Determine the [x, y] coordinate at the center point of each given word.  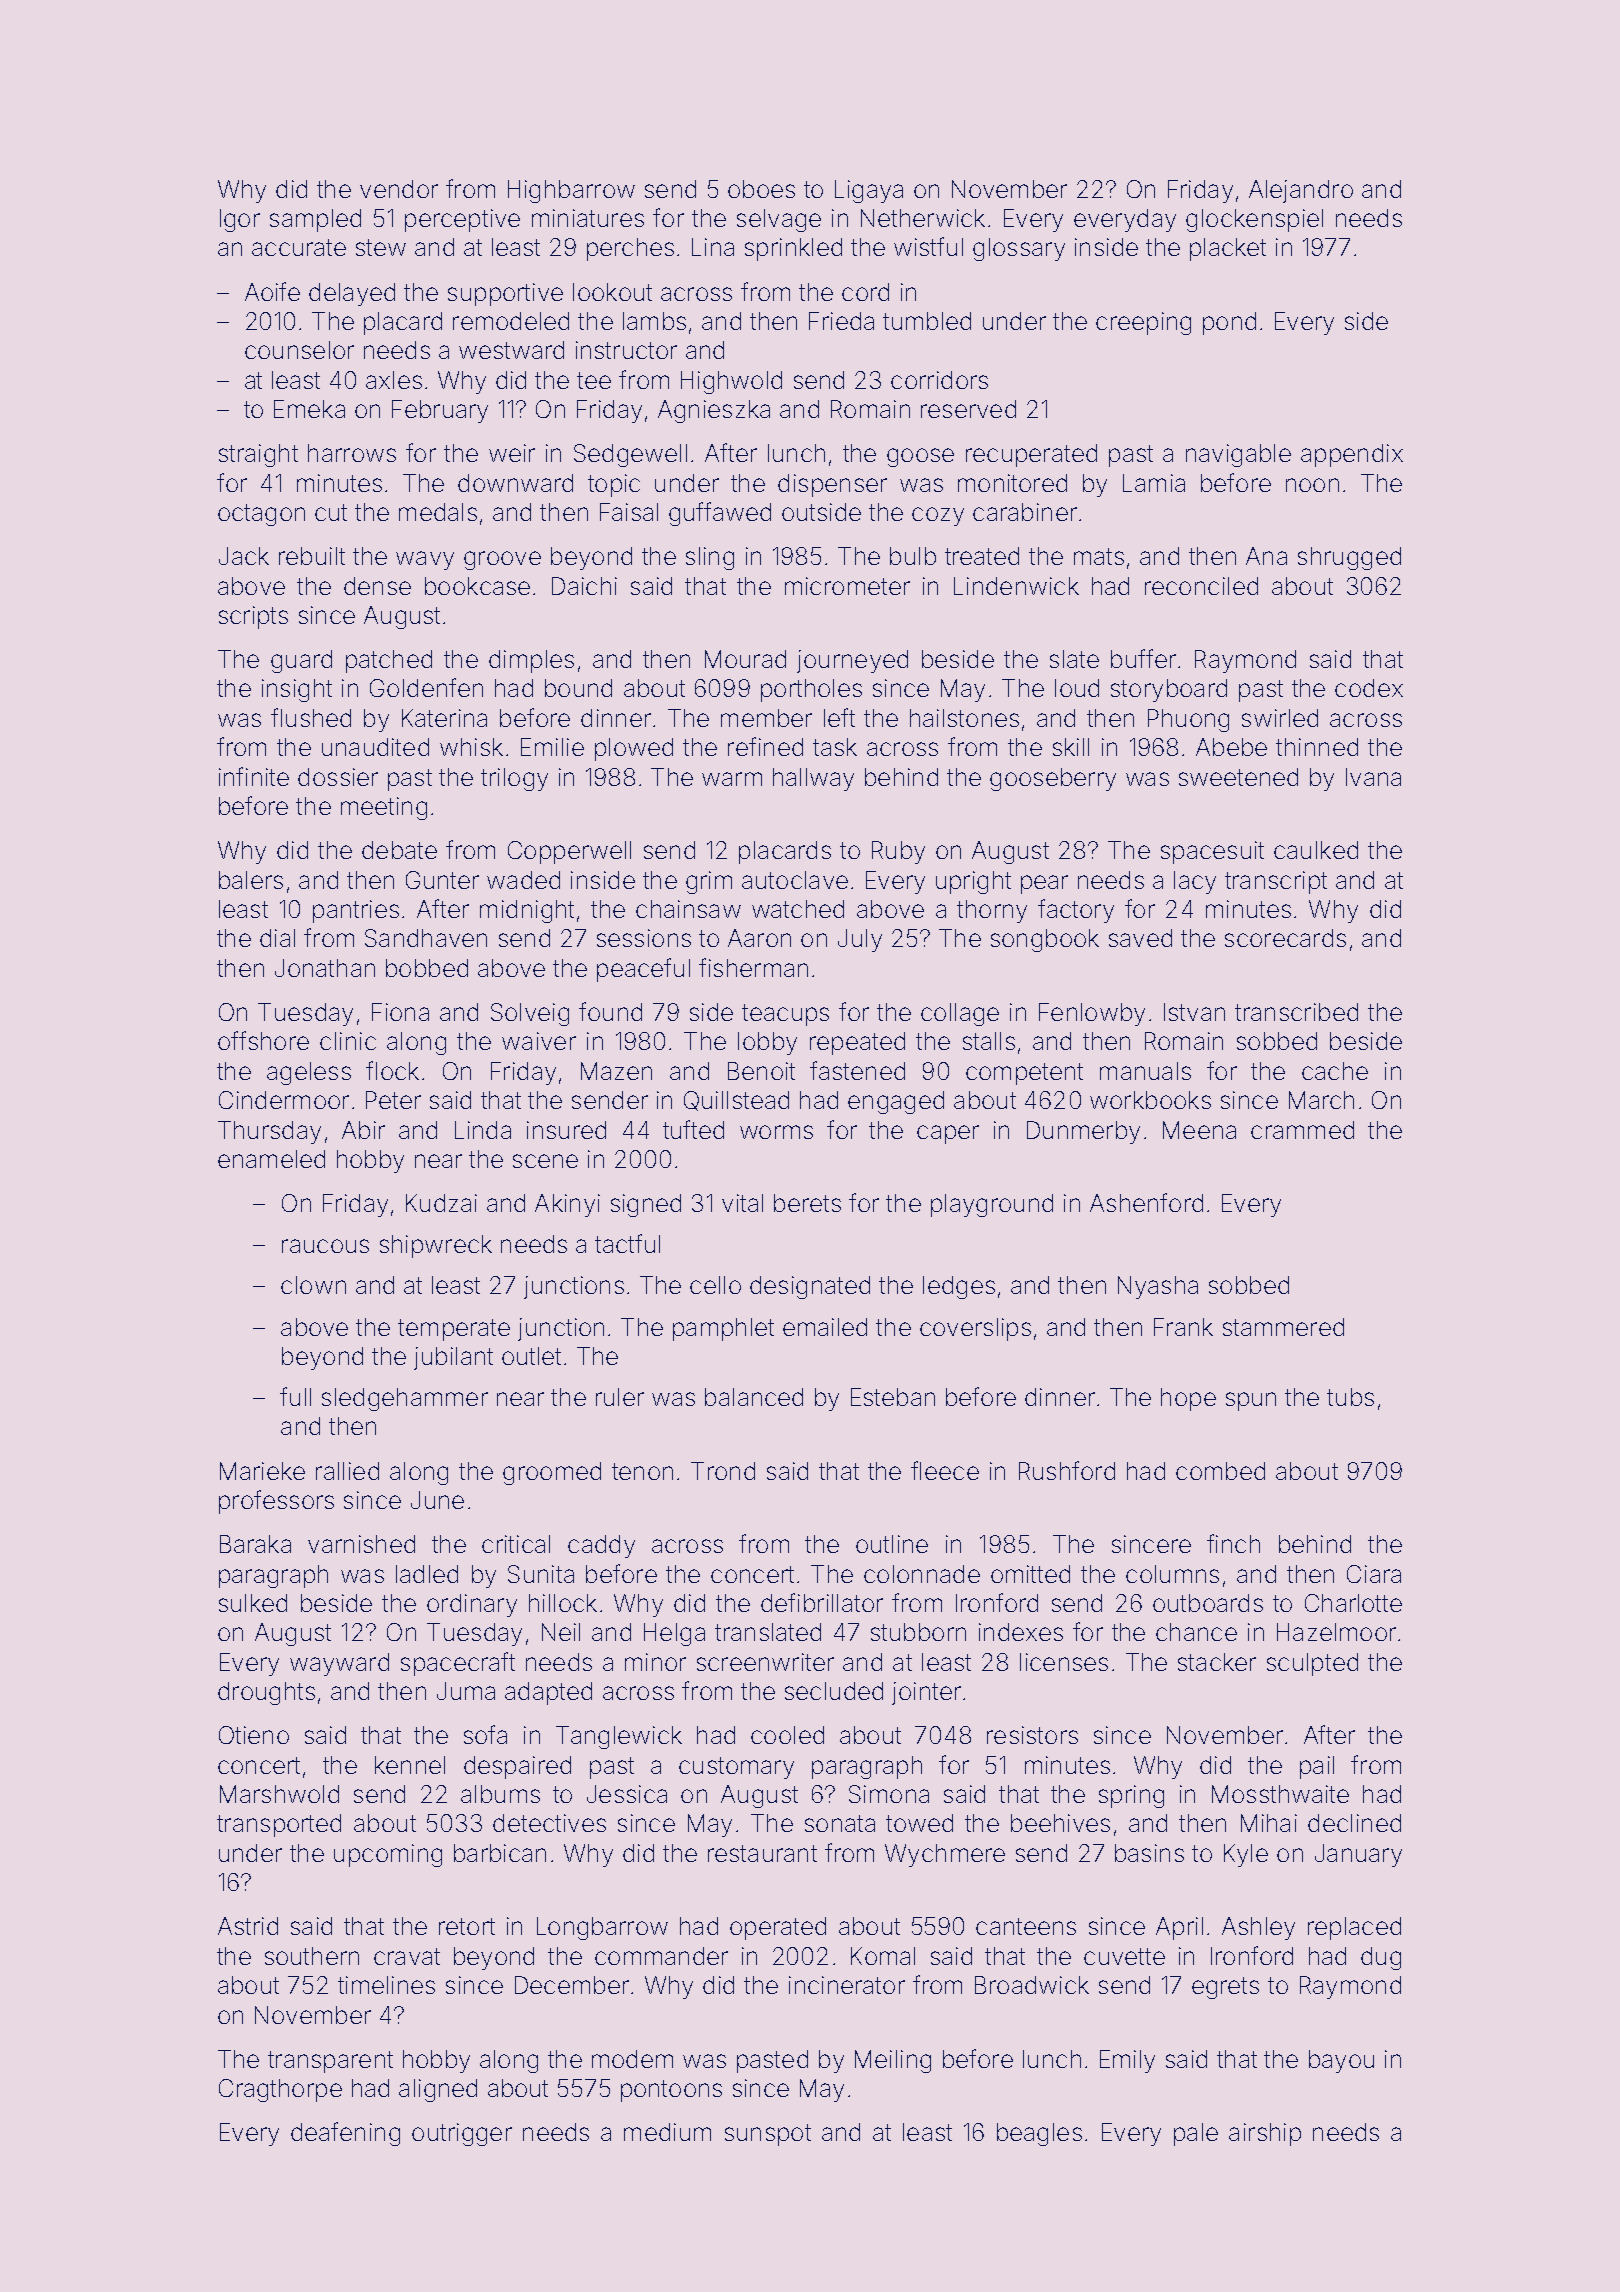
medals [438, 512]
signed [646, 1205]
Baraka [255, 1544]
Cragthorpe [280, 2090]
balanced [754, 1397]
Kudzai [441, 1203]
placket [1228, 249]
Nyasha [1158, 1287]
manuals [1145, 1071]
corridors [939, 380]
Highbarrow [571, 191]
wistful [928, 246]
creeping [1143, 323]
